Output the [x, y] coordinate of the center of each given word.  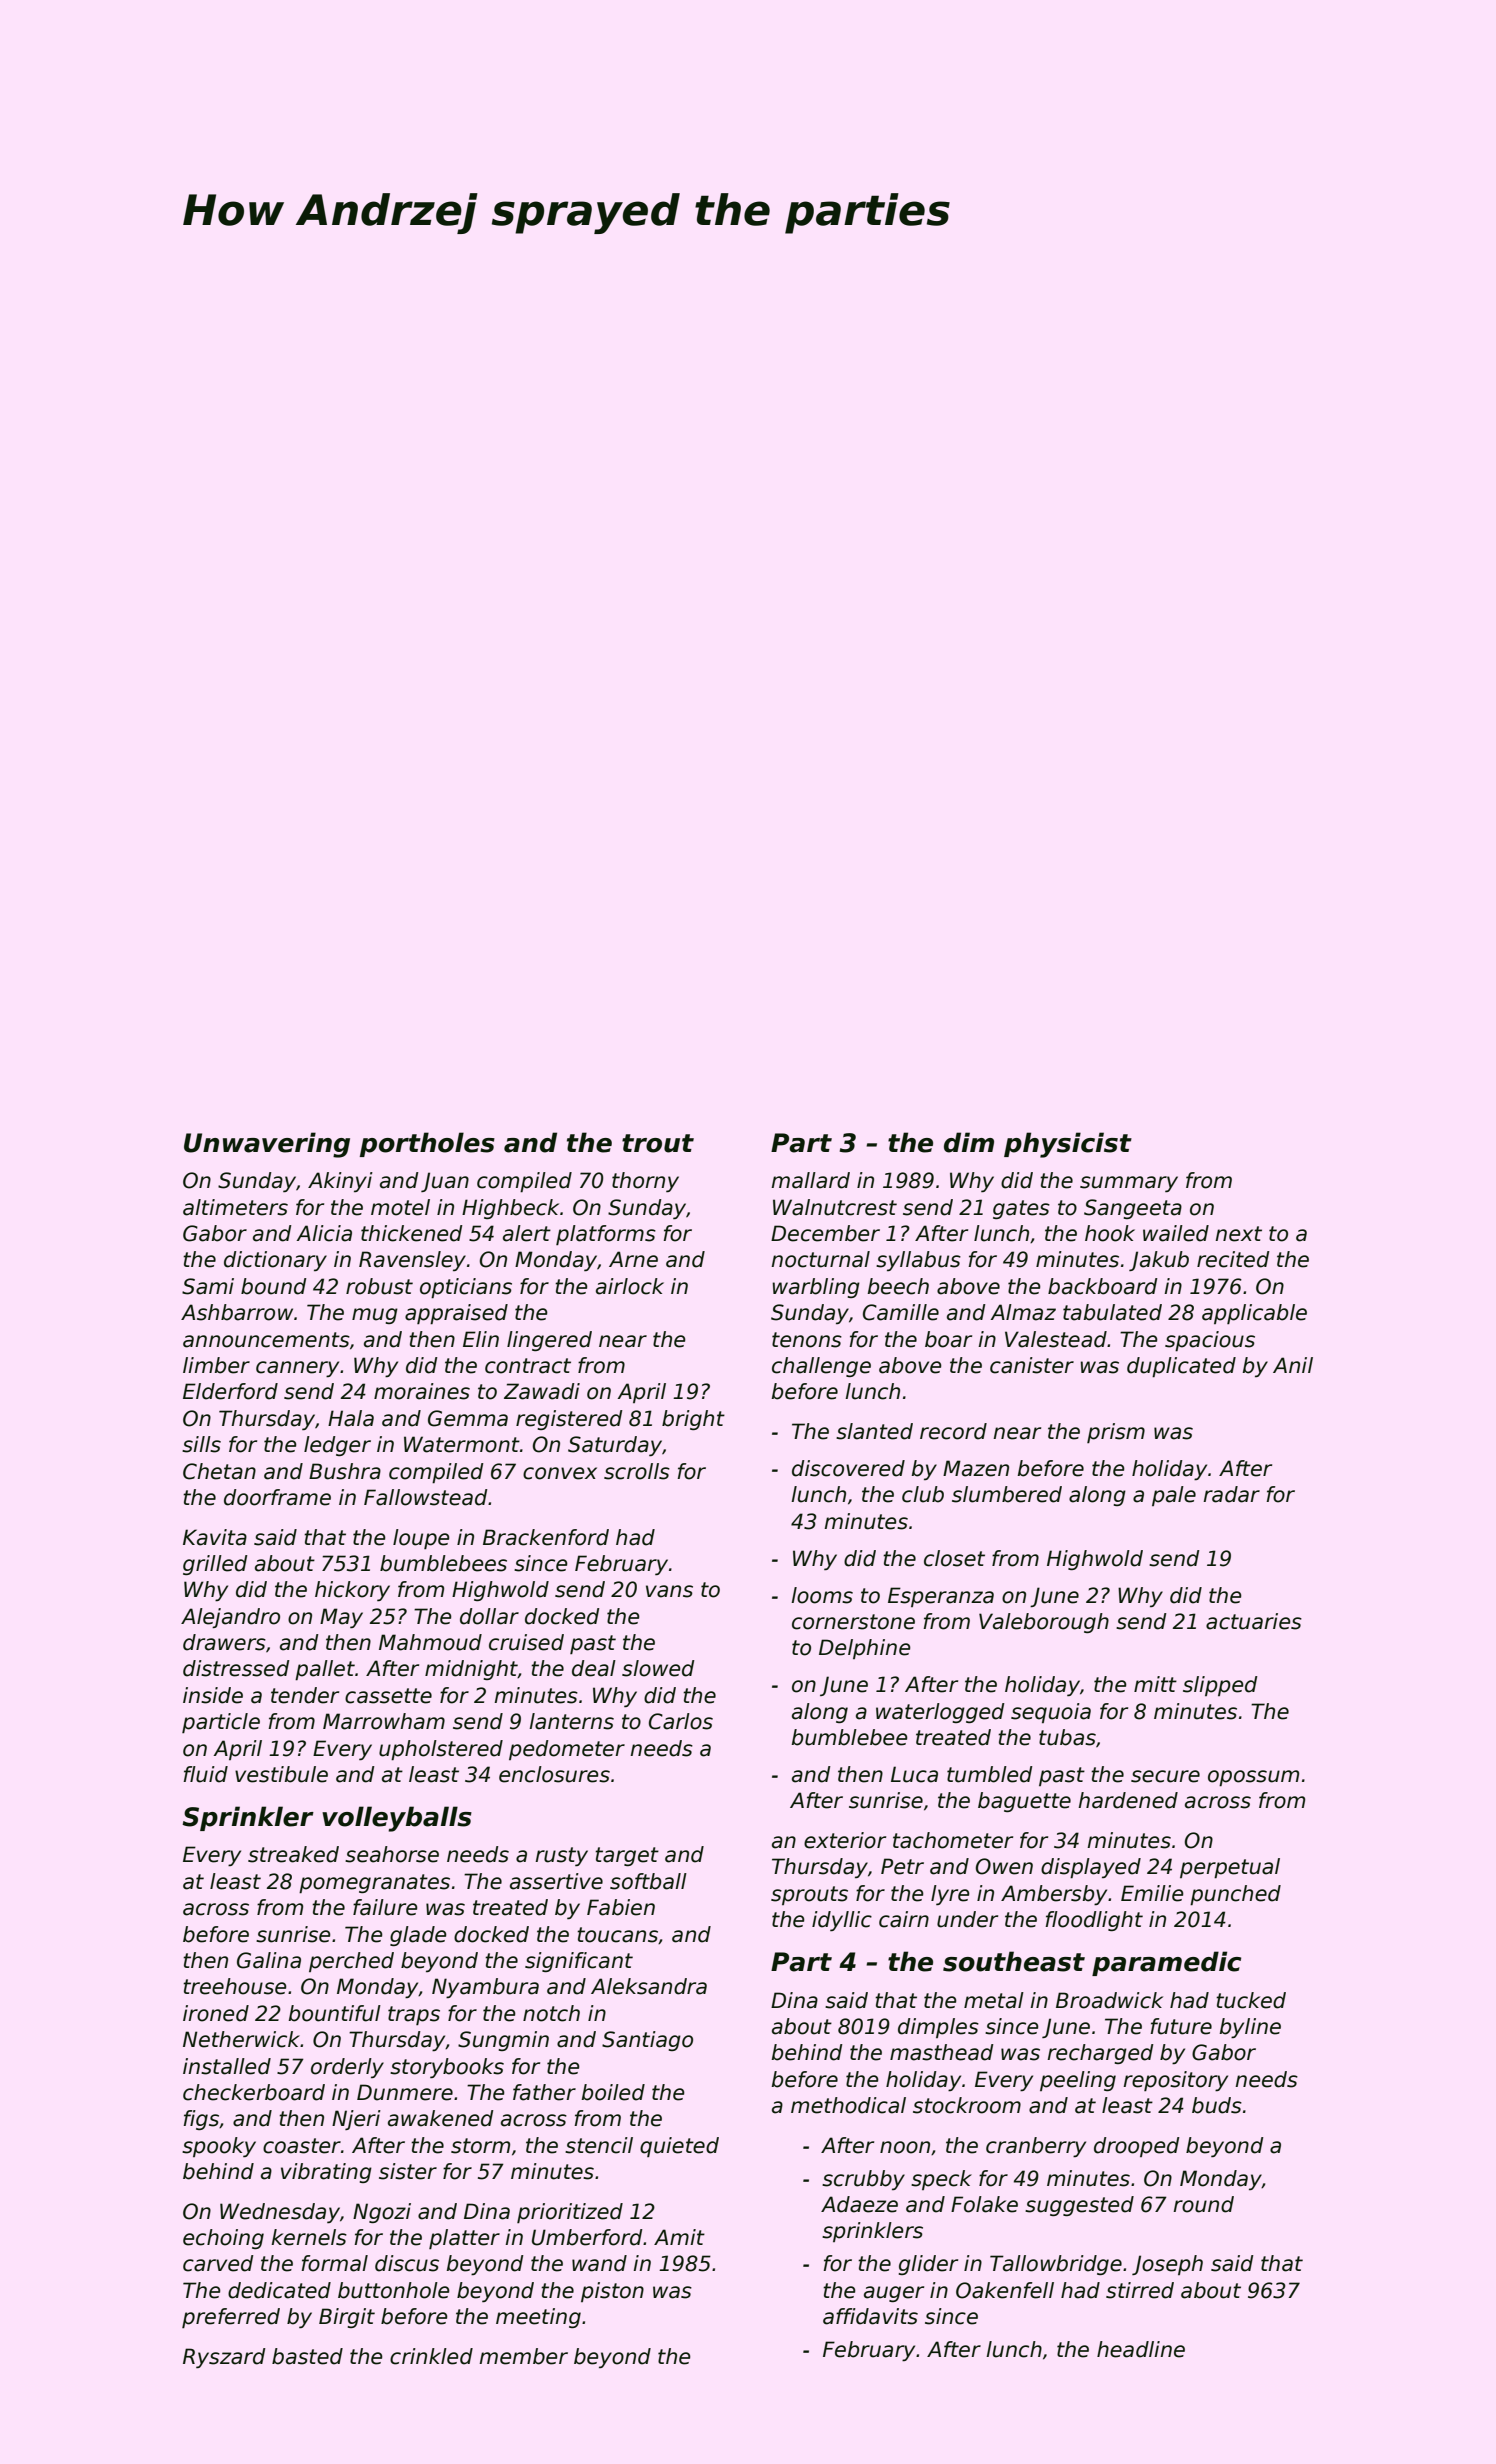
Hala [351, 1418]
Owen [1004, 1866]
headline [1141, 2349]
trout [658, 1143]
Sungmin [503, 2041]
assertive [556, 1881]
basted [307, 2356]
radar [1231, 1494]
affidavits [870, 2316]
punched [1235, 1895]
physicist [1068, 1145]
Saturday [615, 1446]
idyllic [842, 1921]
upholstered [441, 1750]
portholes [427, 1144]
